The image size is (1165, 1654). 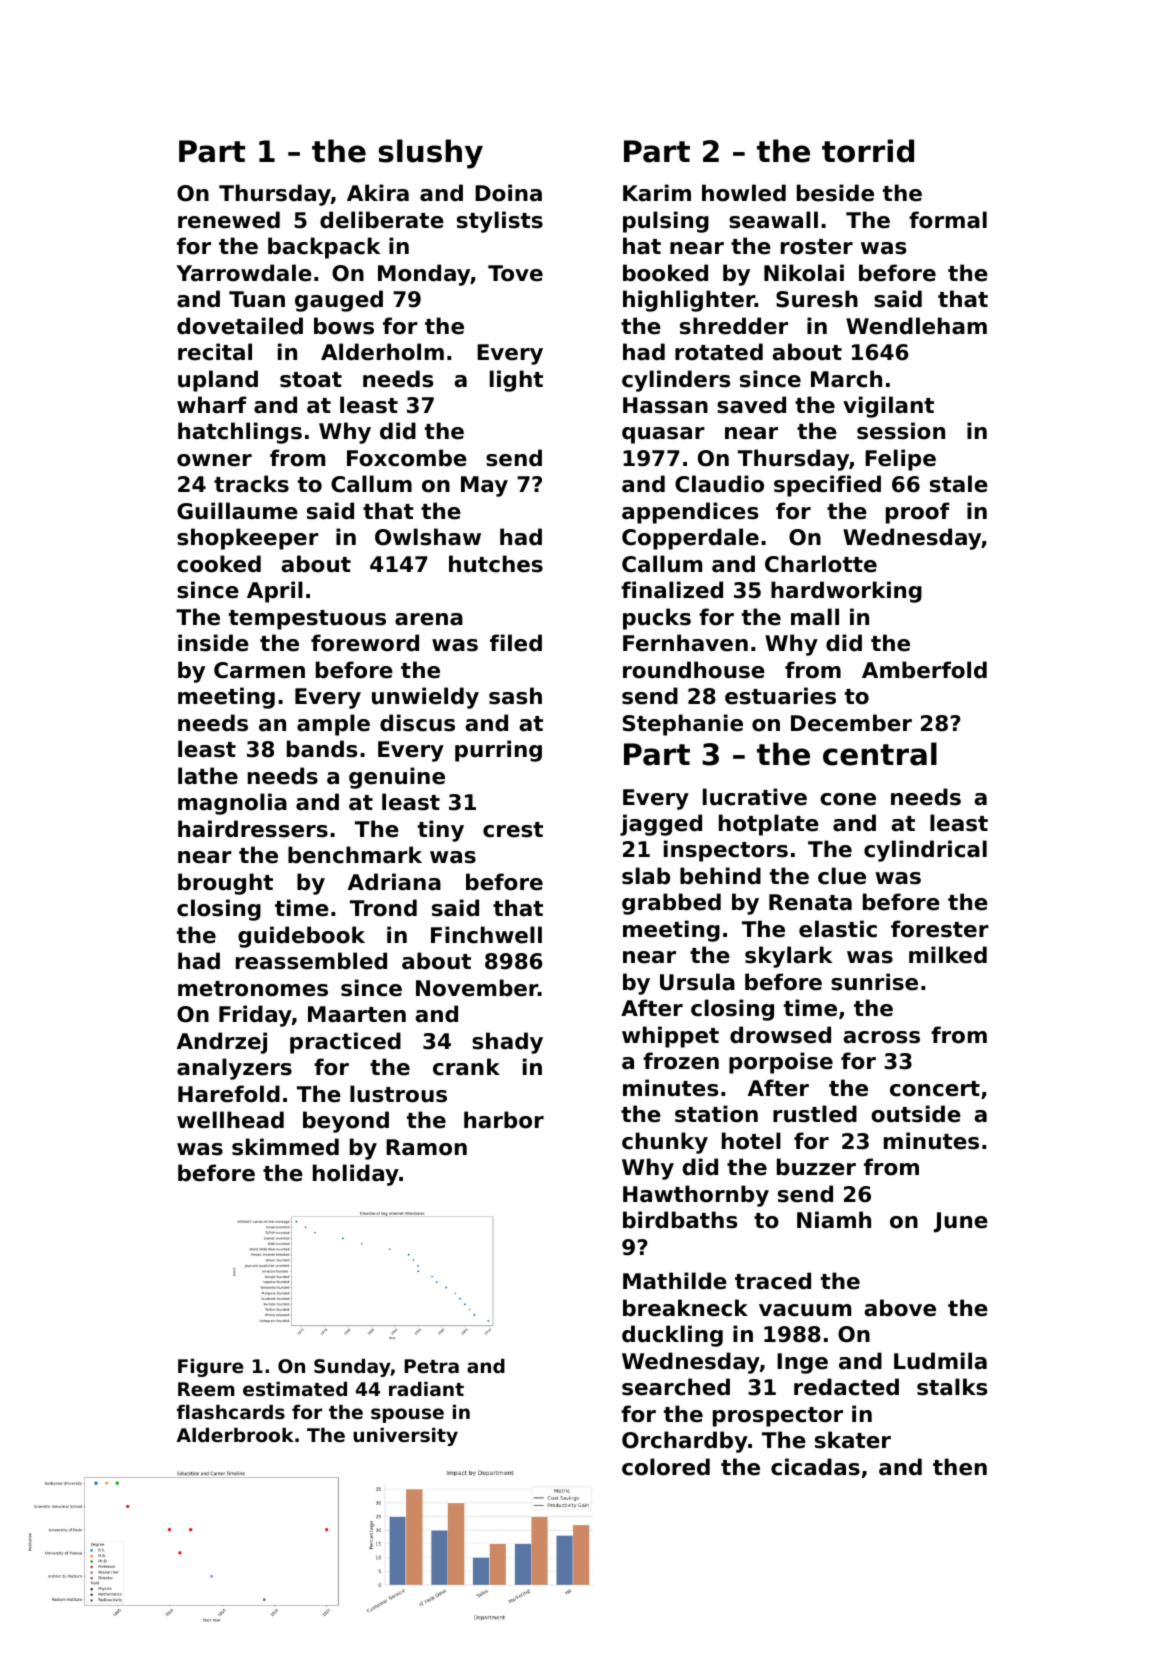 What do you see at coordinates (924, 670) in the document?
I see `Amberfold` at bounding box center [924, 670].
